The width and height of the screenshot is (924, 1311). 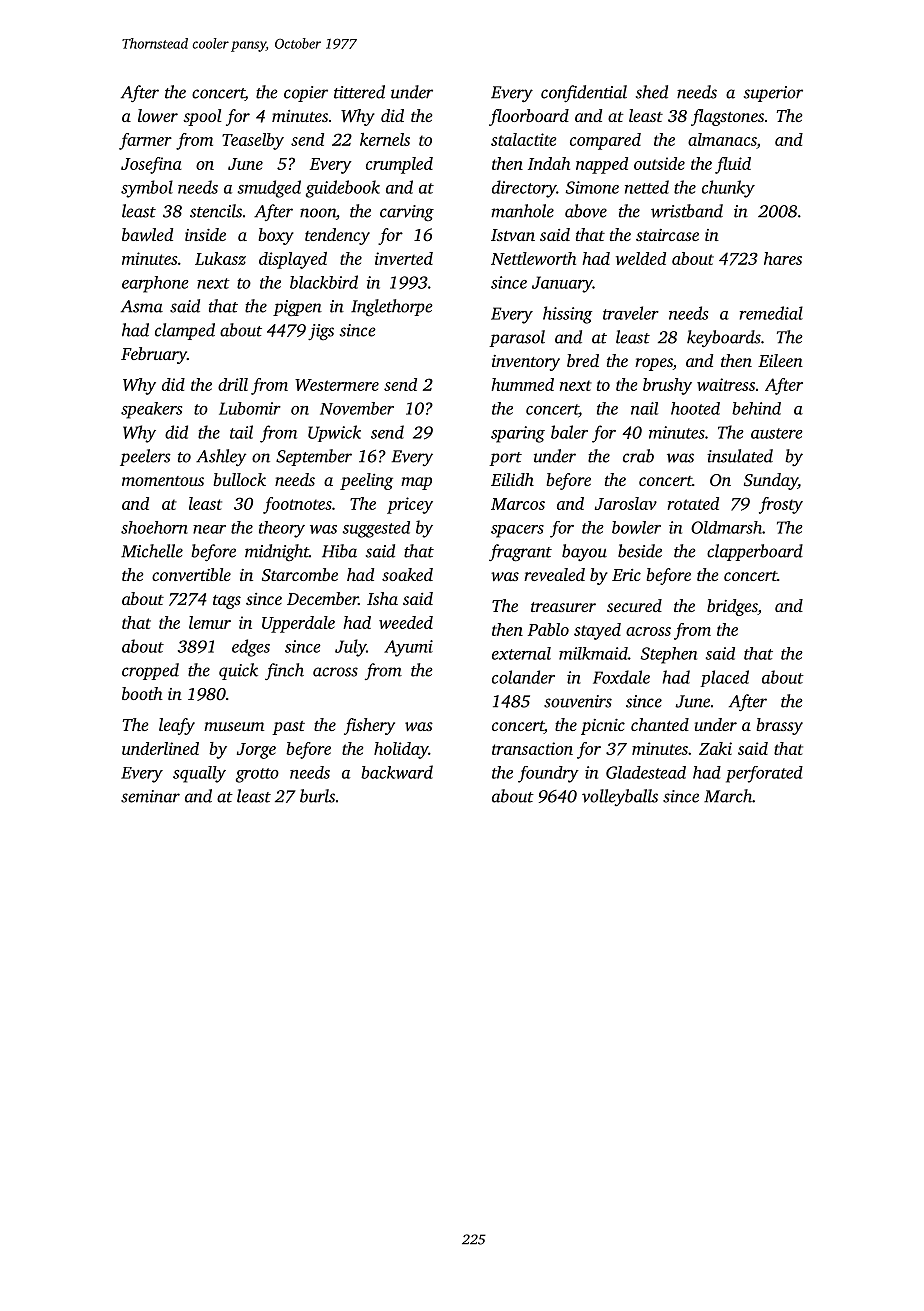 What do you see at coordinates (306, 94) in the screenshot?
I see `copier` at bounding box center [306, 94].
